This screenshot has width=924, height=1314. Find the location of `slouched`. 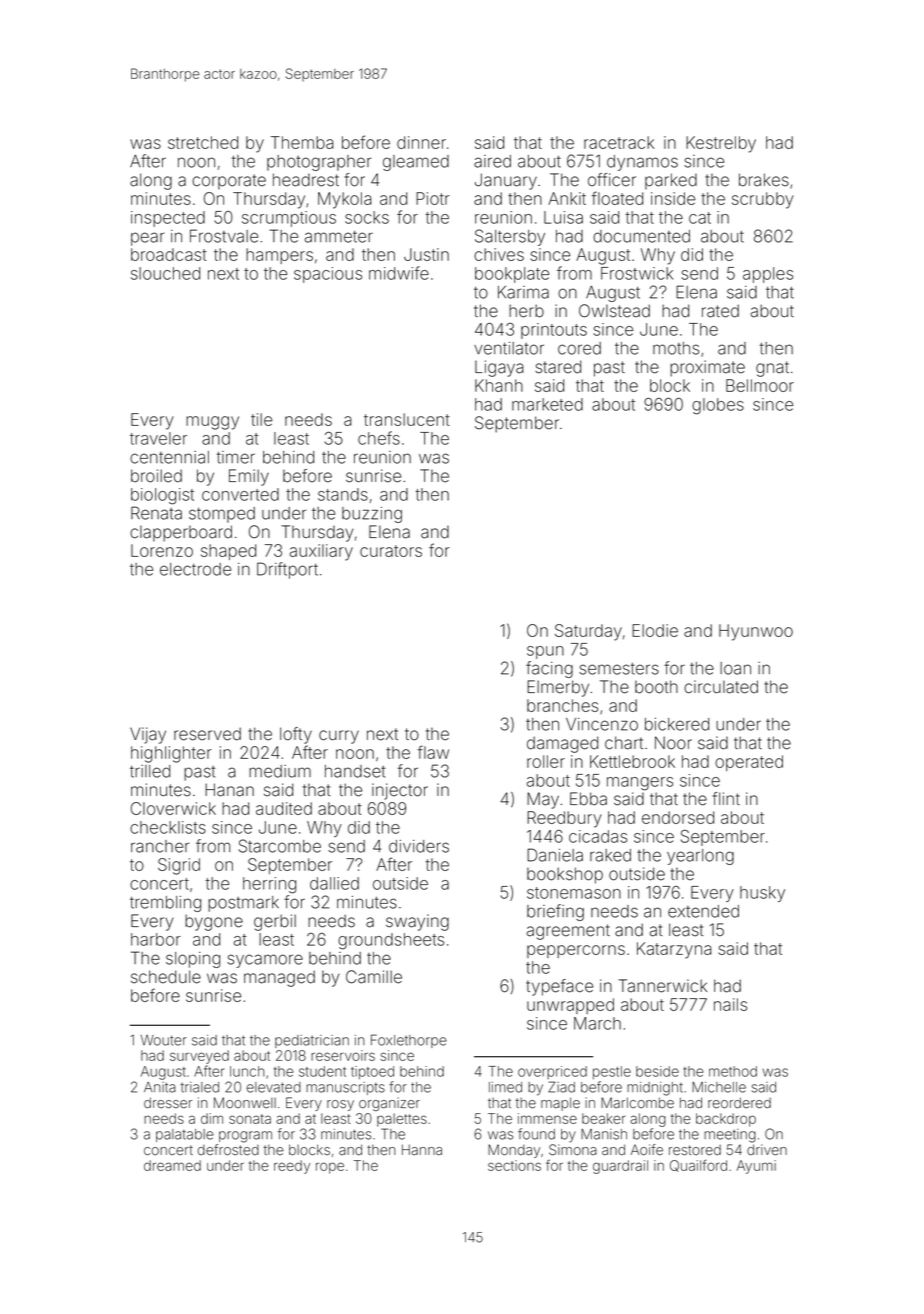

slouched is located at coordinates (165, 273).
